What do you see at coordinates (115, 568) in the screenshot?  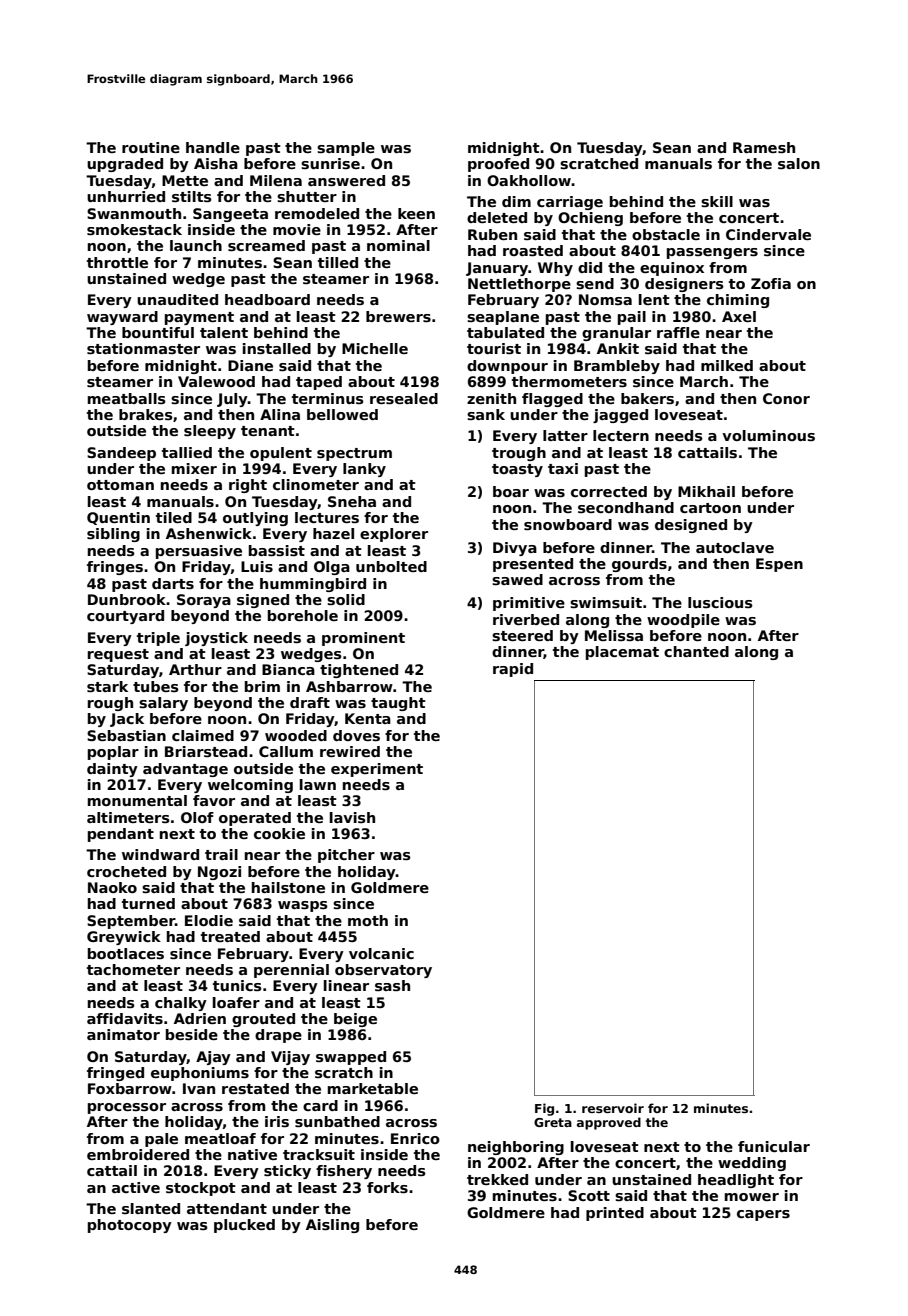 I see `fringes` at bounding box center [115, 568].
